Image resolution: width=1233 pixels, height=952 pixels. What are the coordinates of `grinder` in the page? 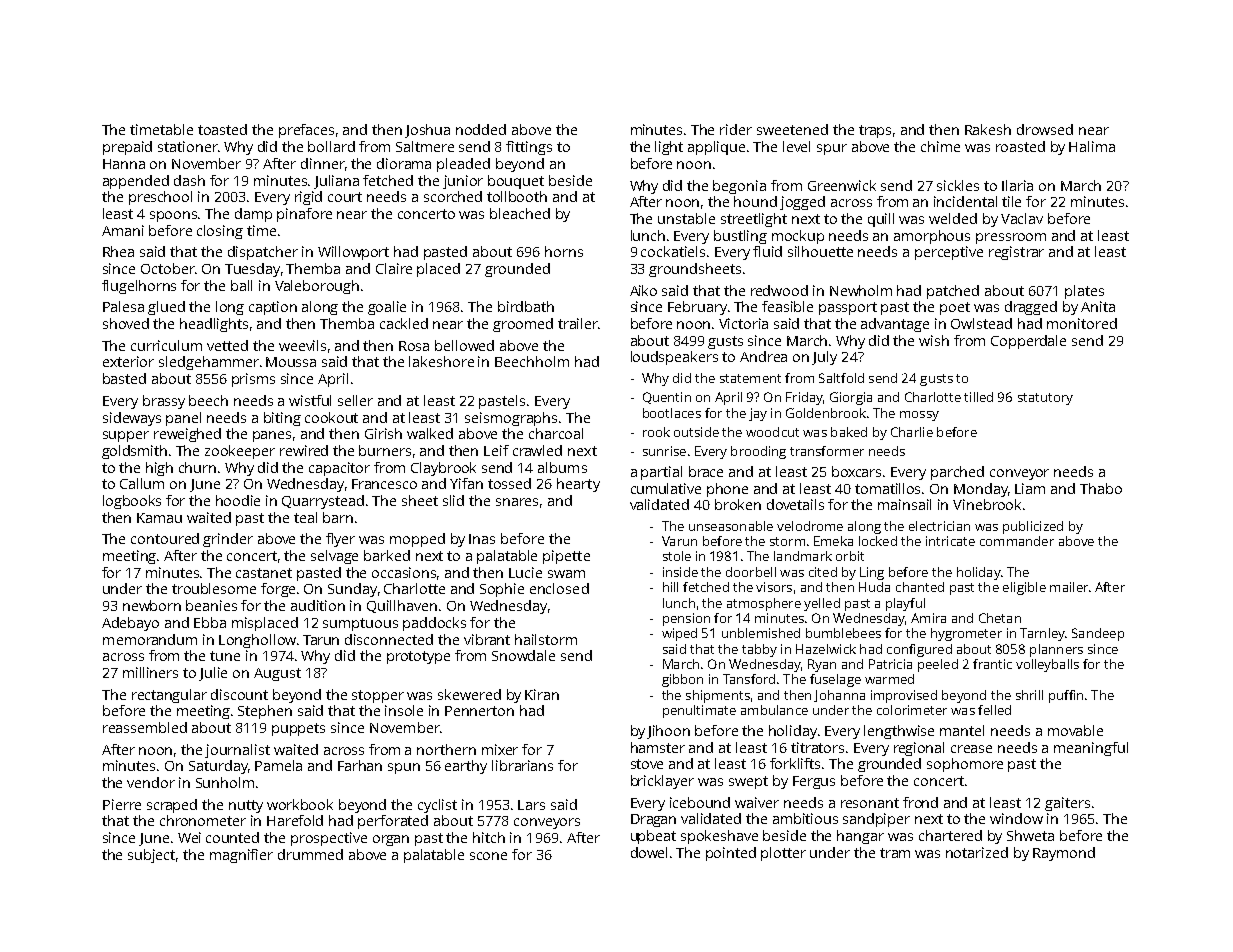 It's located at (228, 540).
